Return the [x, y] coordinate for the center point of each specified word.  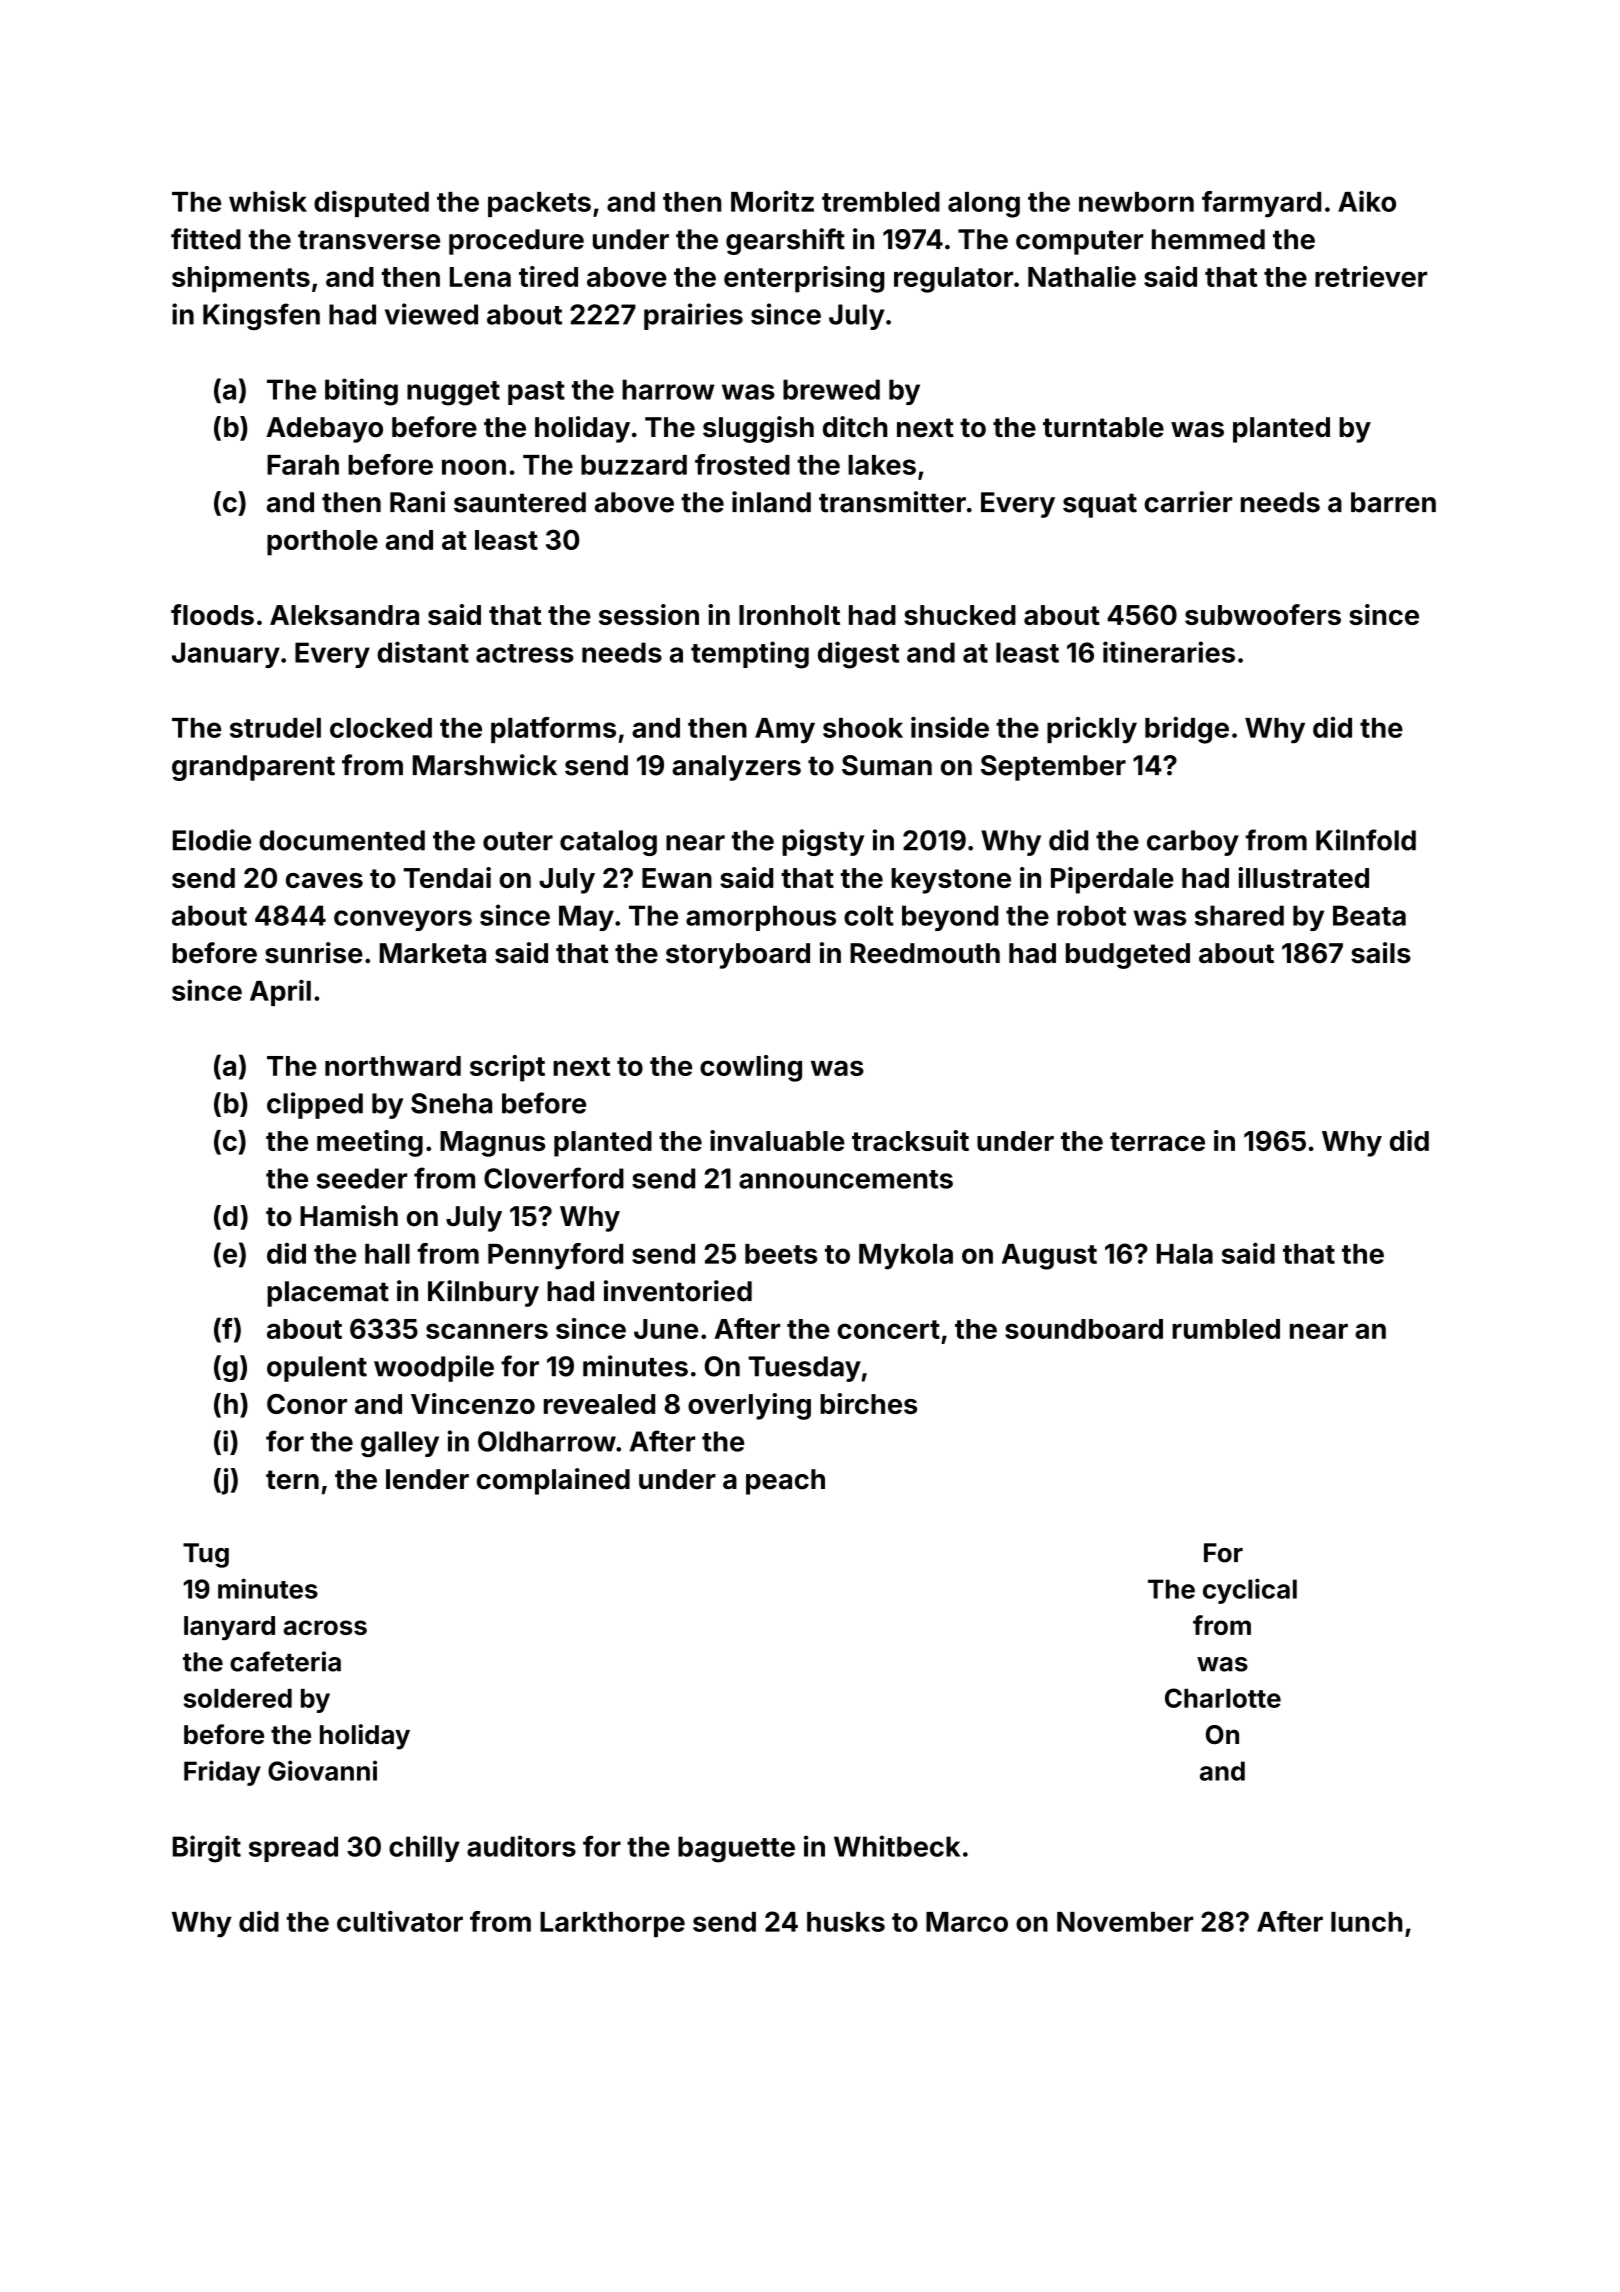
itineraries [1169, 652]
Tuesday [804, 1369]
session [649, 614]
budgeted [1128, 956]
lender [427, 1479]
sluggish [758, 429]
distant [423, 652]
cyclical [1250, 1591]
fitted [206, 239]
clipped [315, 1105]
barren [1393, 502]
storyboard [738, 956]
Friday [222, 1773]
